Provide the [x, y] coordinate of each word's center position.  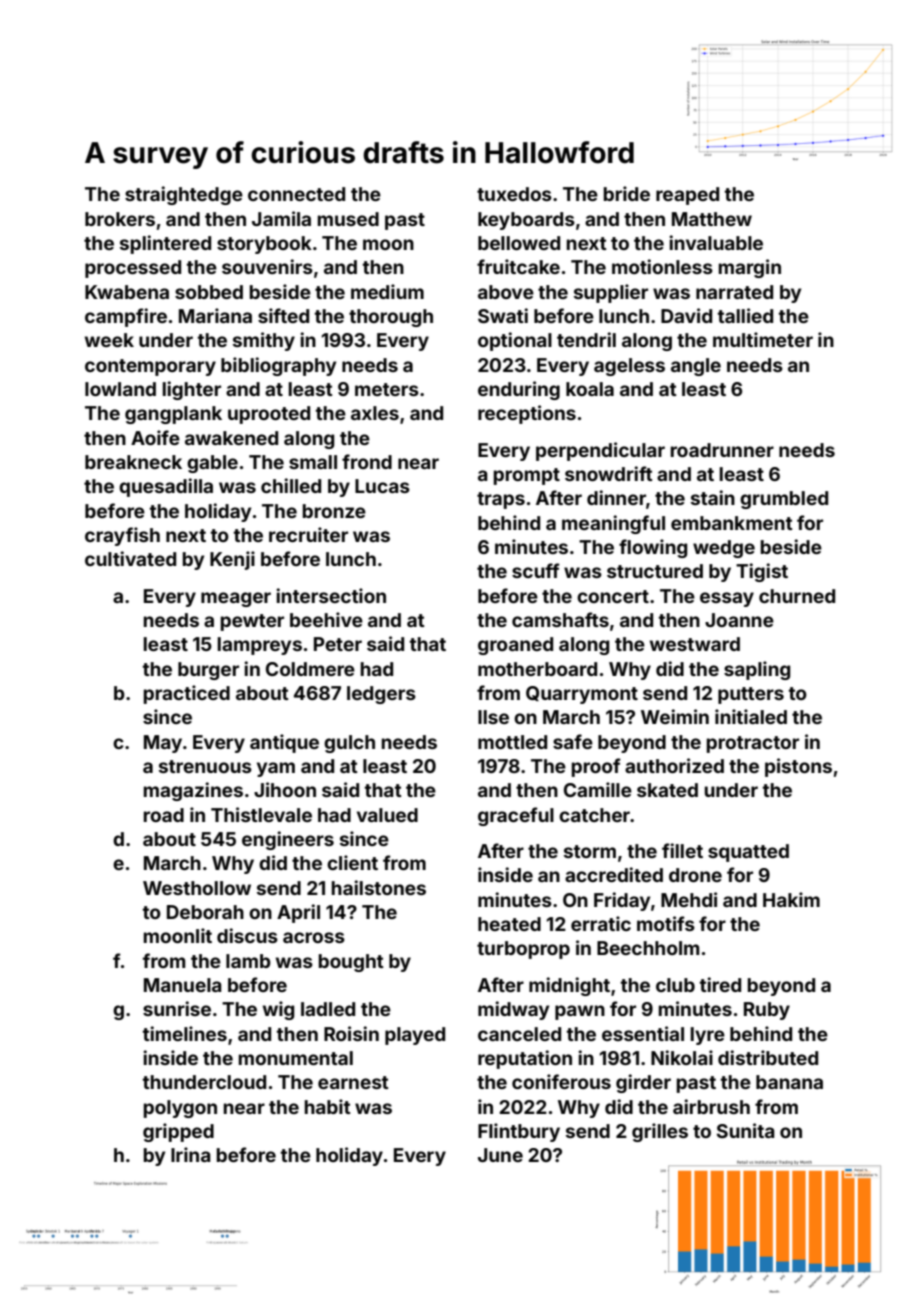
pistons [798, 767]
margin [750, 268]
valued [387, 815]
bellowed [519, 243]
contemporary [150, 367]
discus [247, 935]
